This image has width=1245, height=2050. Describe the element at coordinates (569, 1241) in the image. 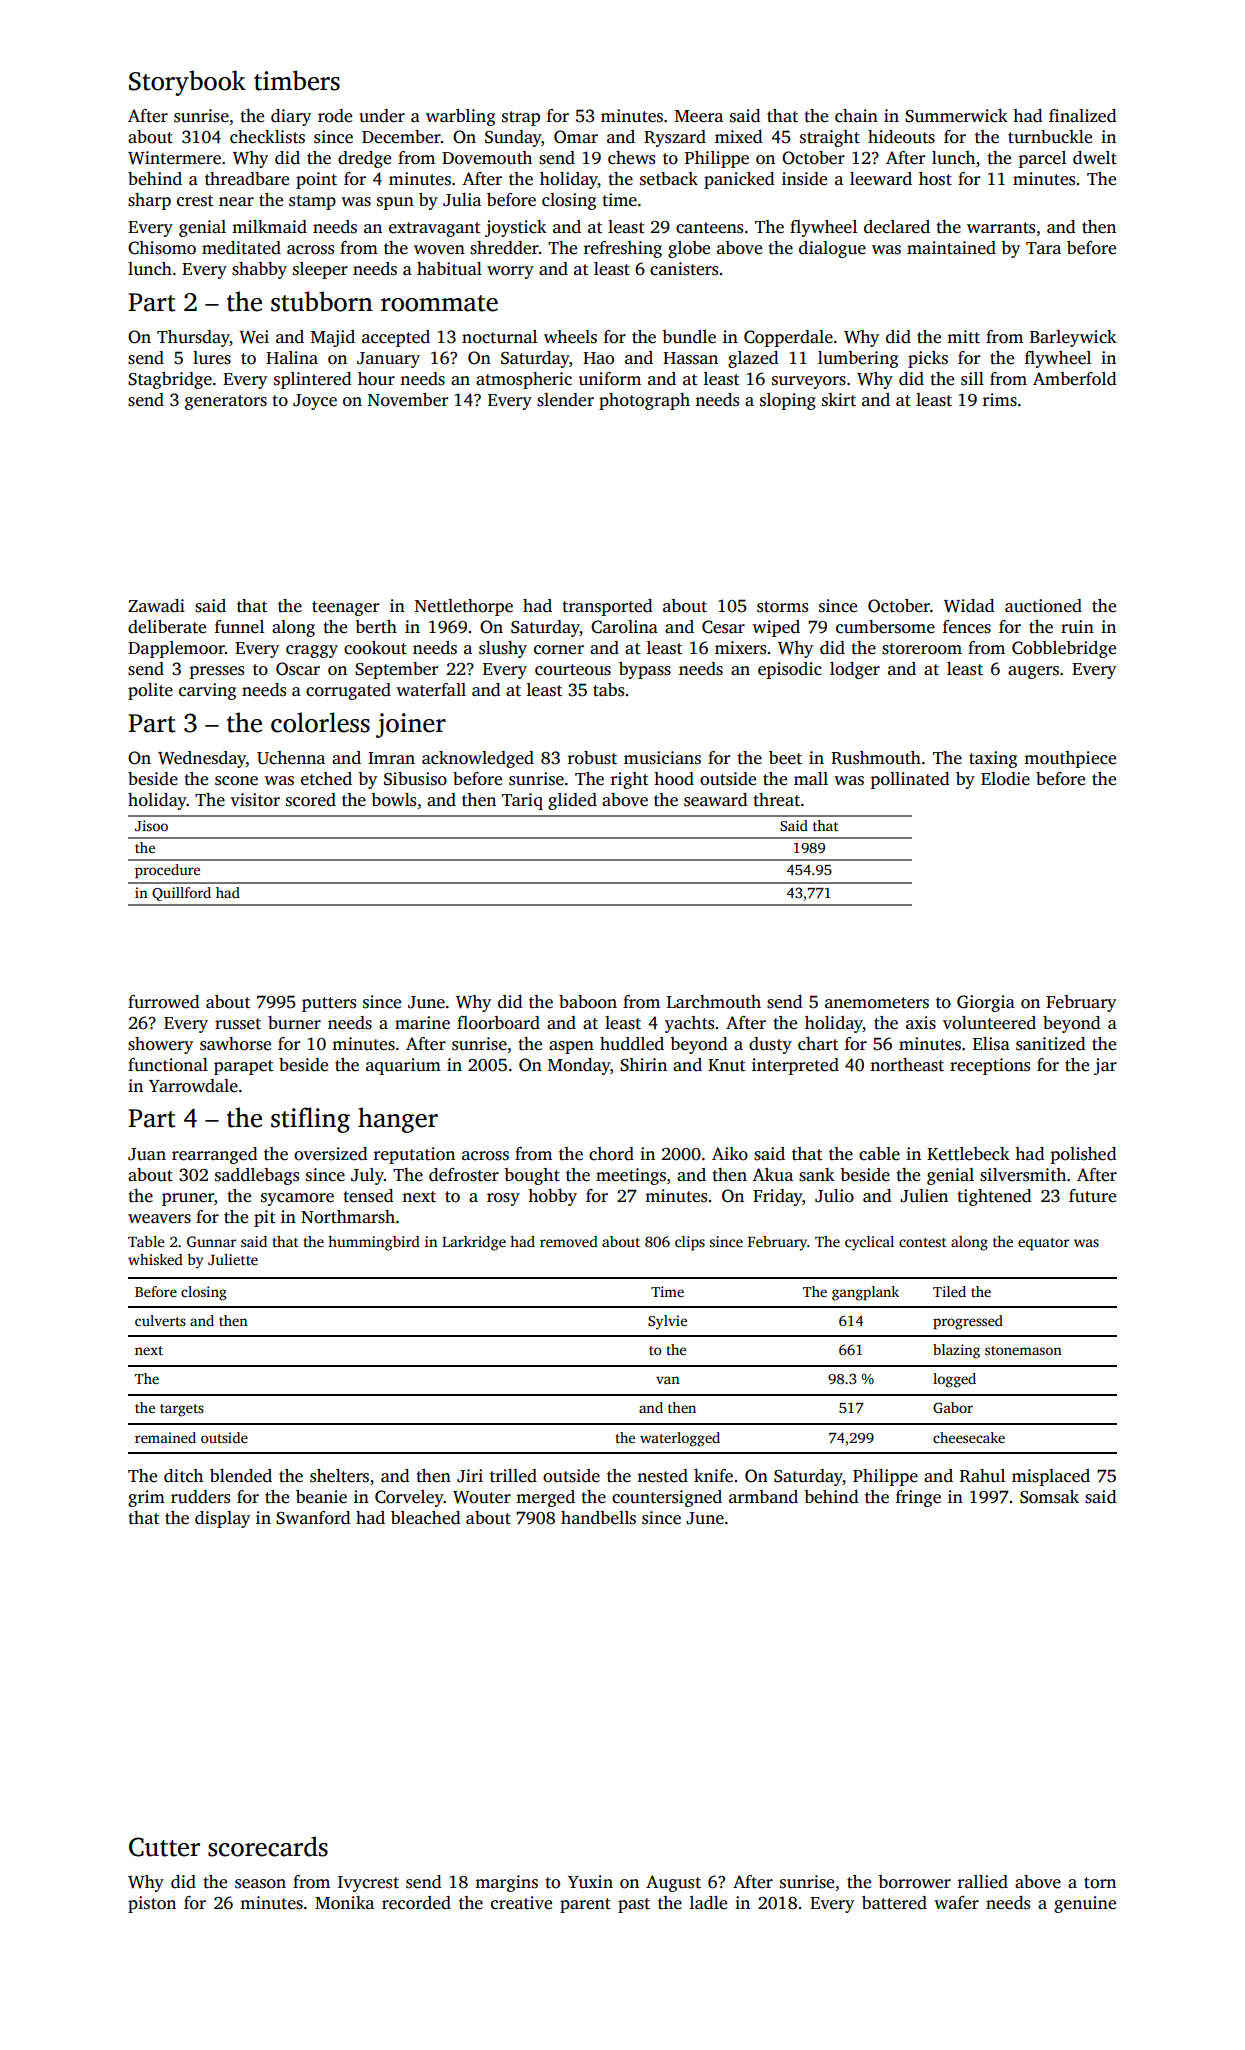

I see `removed` at that location.
